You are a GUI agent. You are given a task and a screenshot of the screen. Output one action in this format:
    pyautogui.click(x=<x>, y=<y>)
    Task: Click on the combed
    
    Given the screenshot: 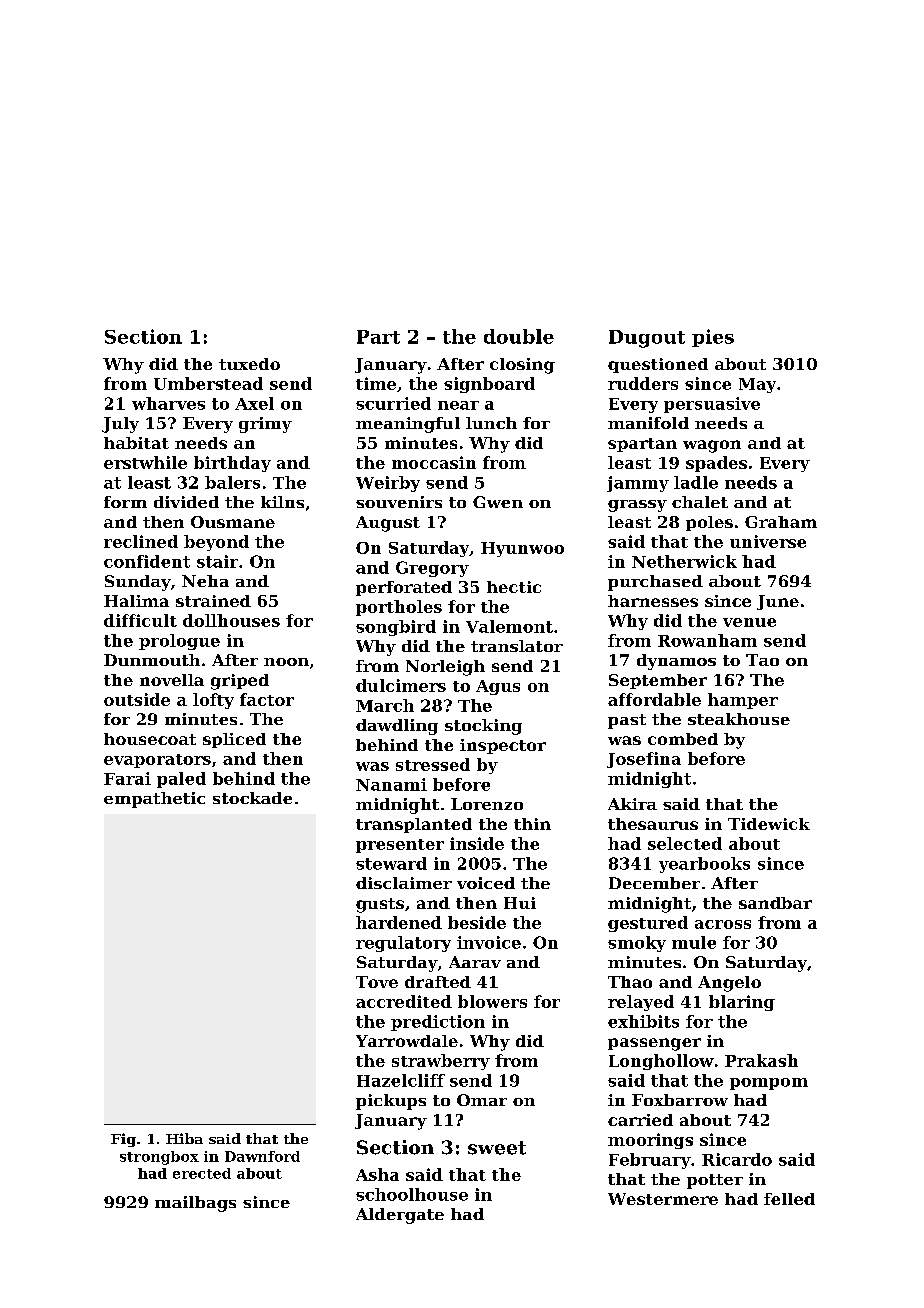 What is the action you would take?
    pyautogui.click(x=683, y=739)
